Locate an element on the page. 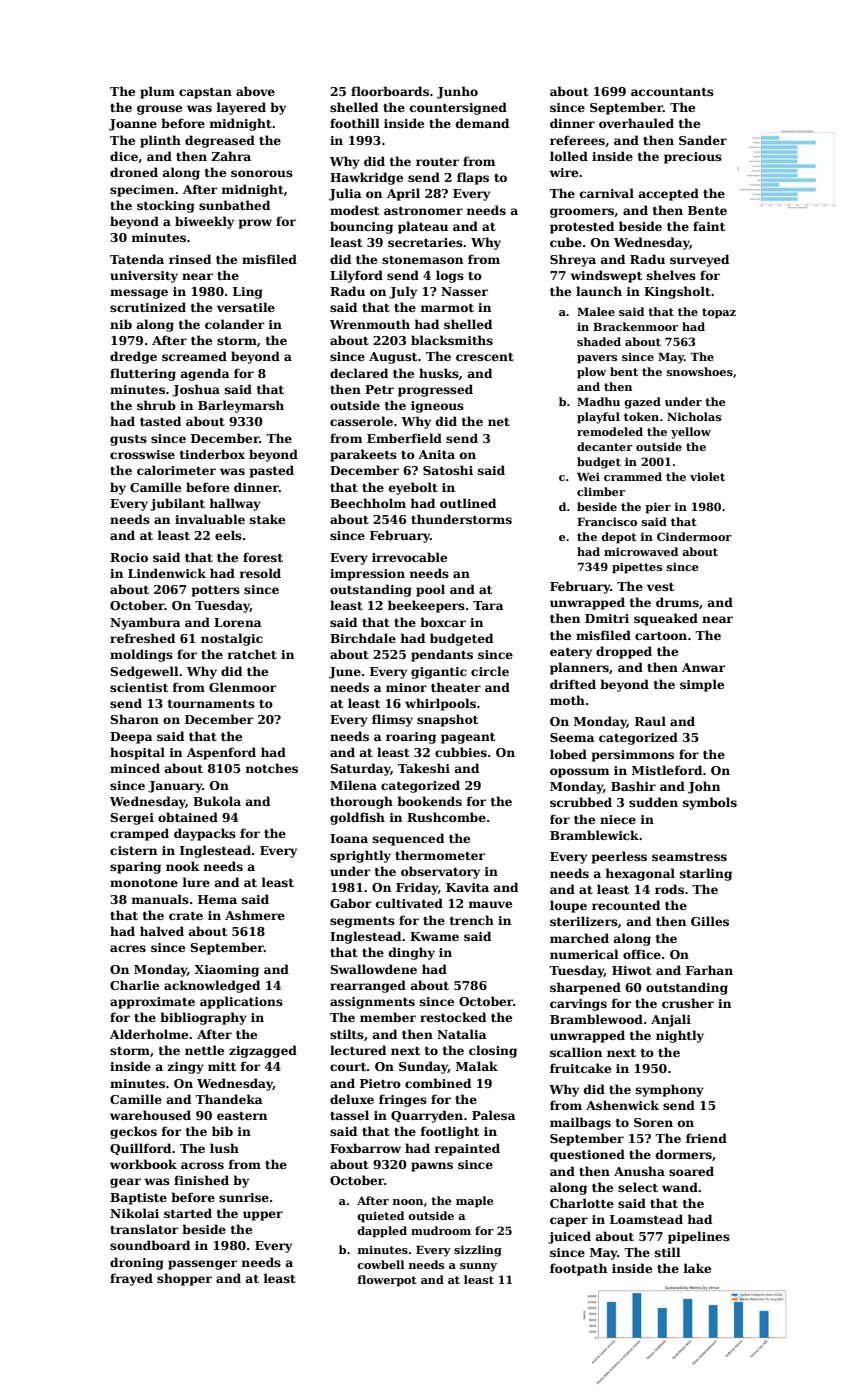 This page has width=849, height=1400. upper is located at coordinates (263, 1216).
